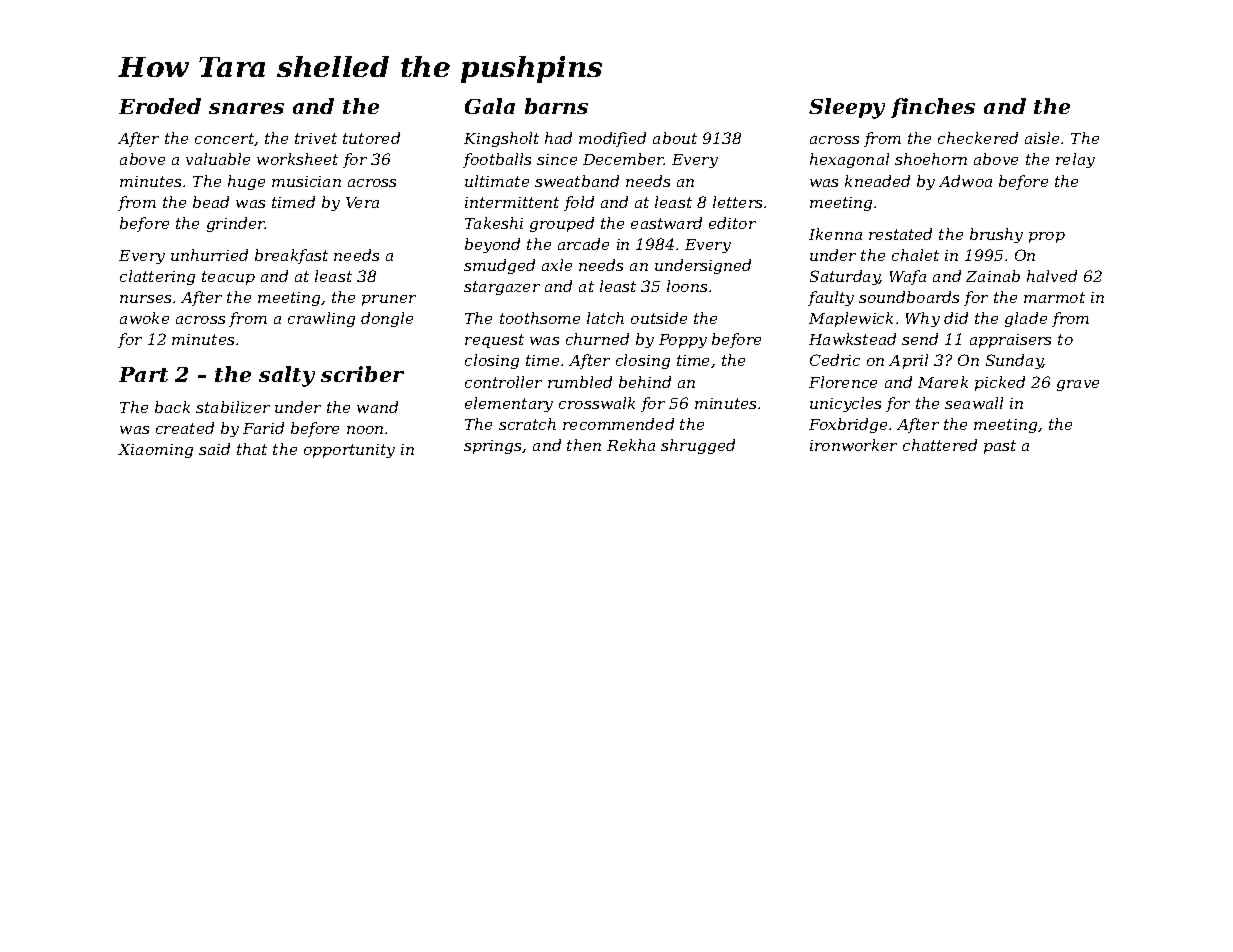 The image size is (1233, 952). Describe the element at coordinates (362, 374) in the image. I see `scriber` at that location.
